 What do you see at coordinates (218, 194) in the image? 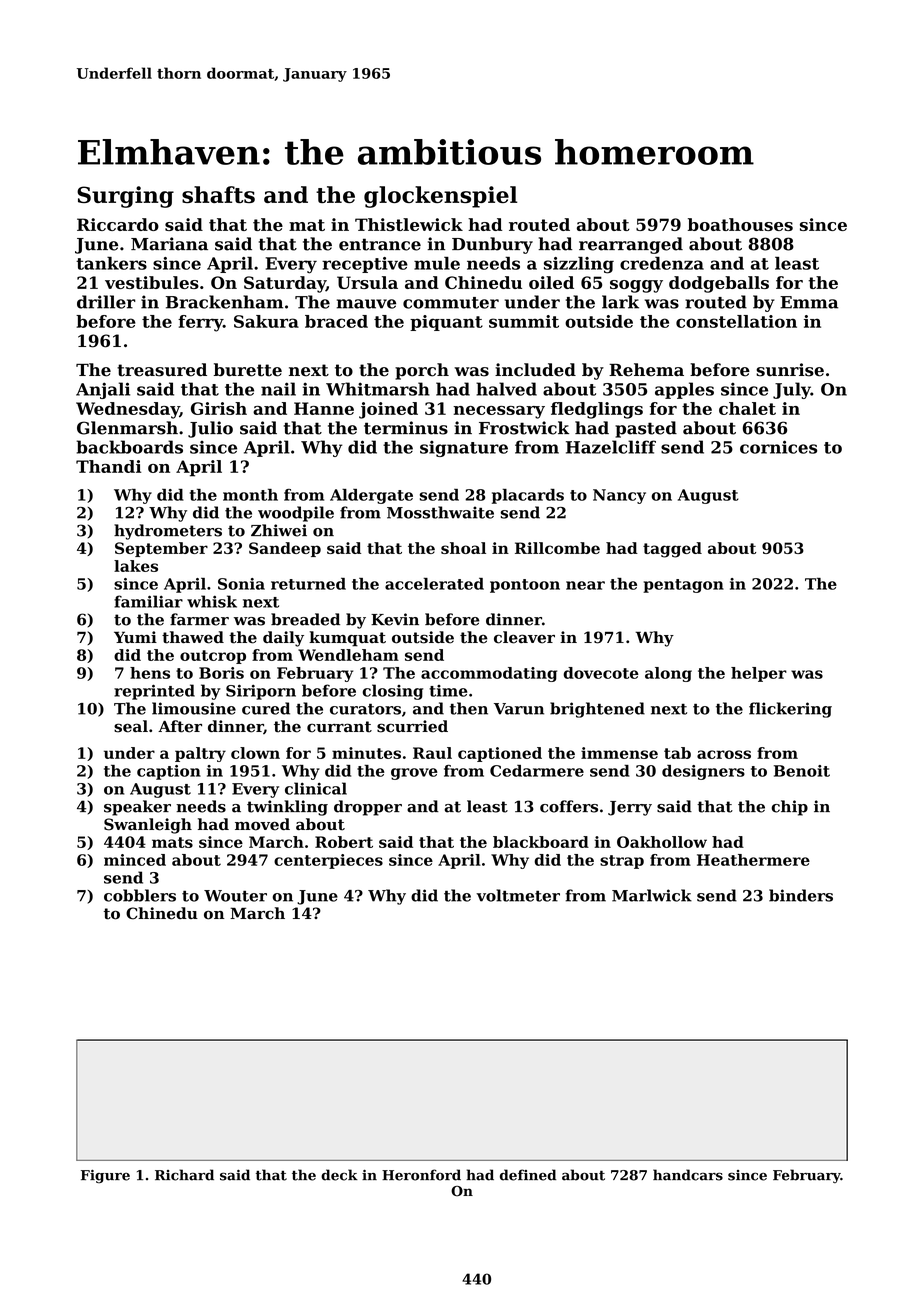
I see `shafts` at bounding box center [218, 194].
